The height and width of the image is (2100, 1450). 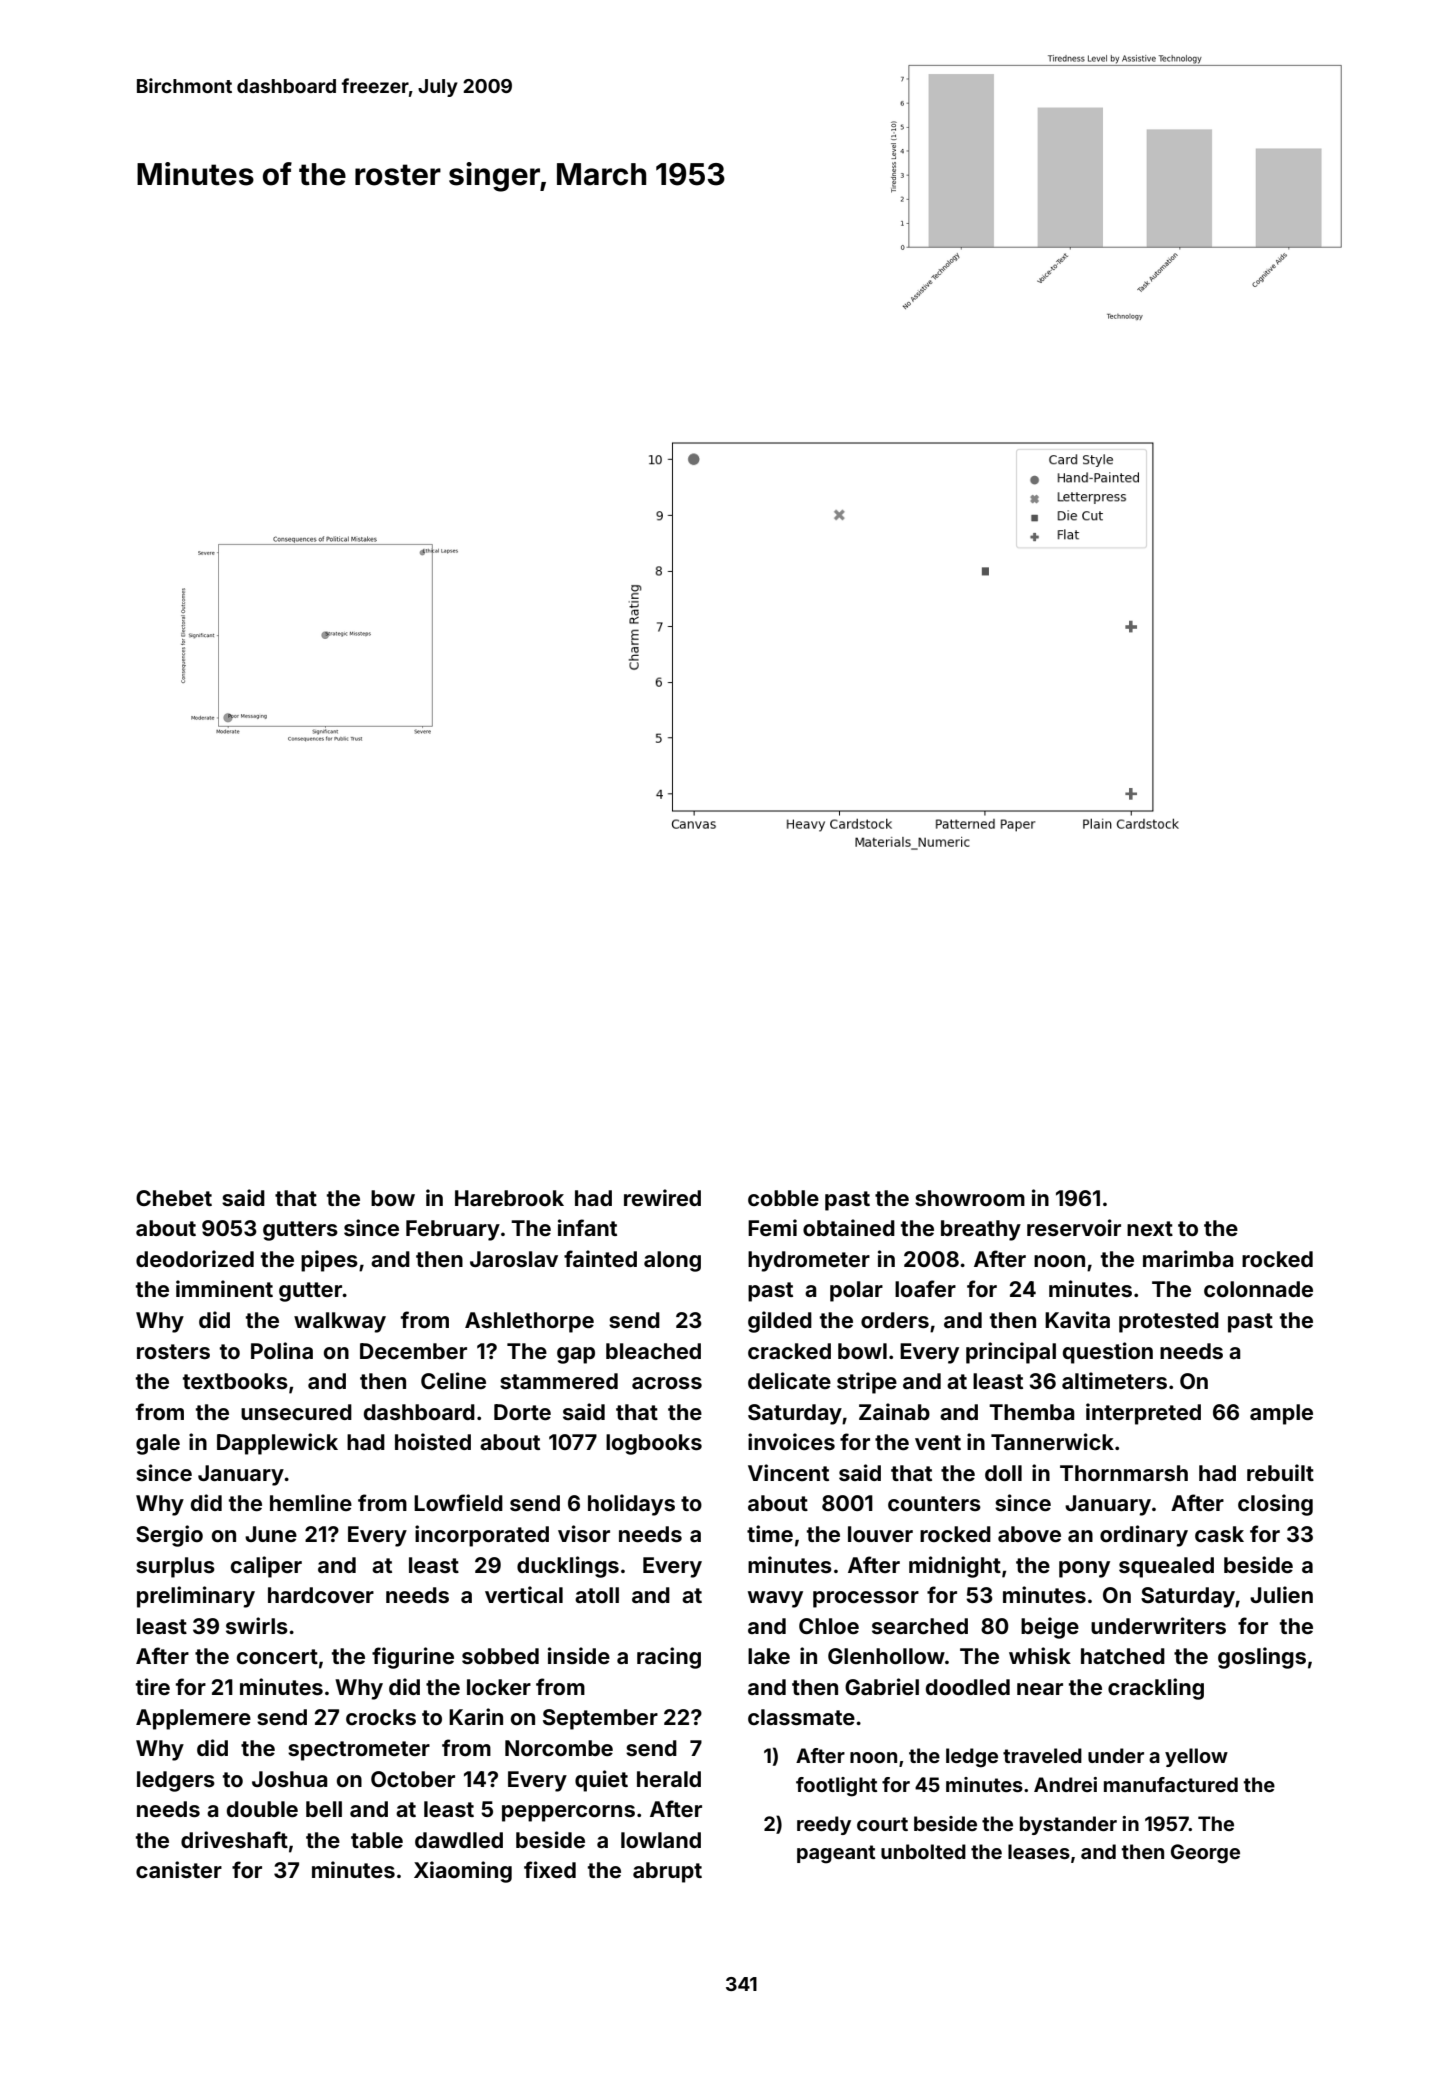 What do you see at coordinates (509, 1198) in the image?
I see `Harebrook` at bounding box center [509, 1198].
